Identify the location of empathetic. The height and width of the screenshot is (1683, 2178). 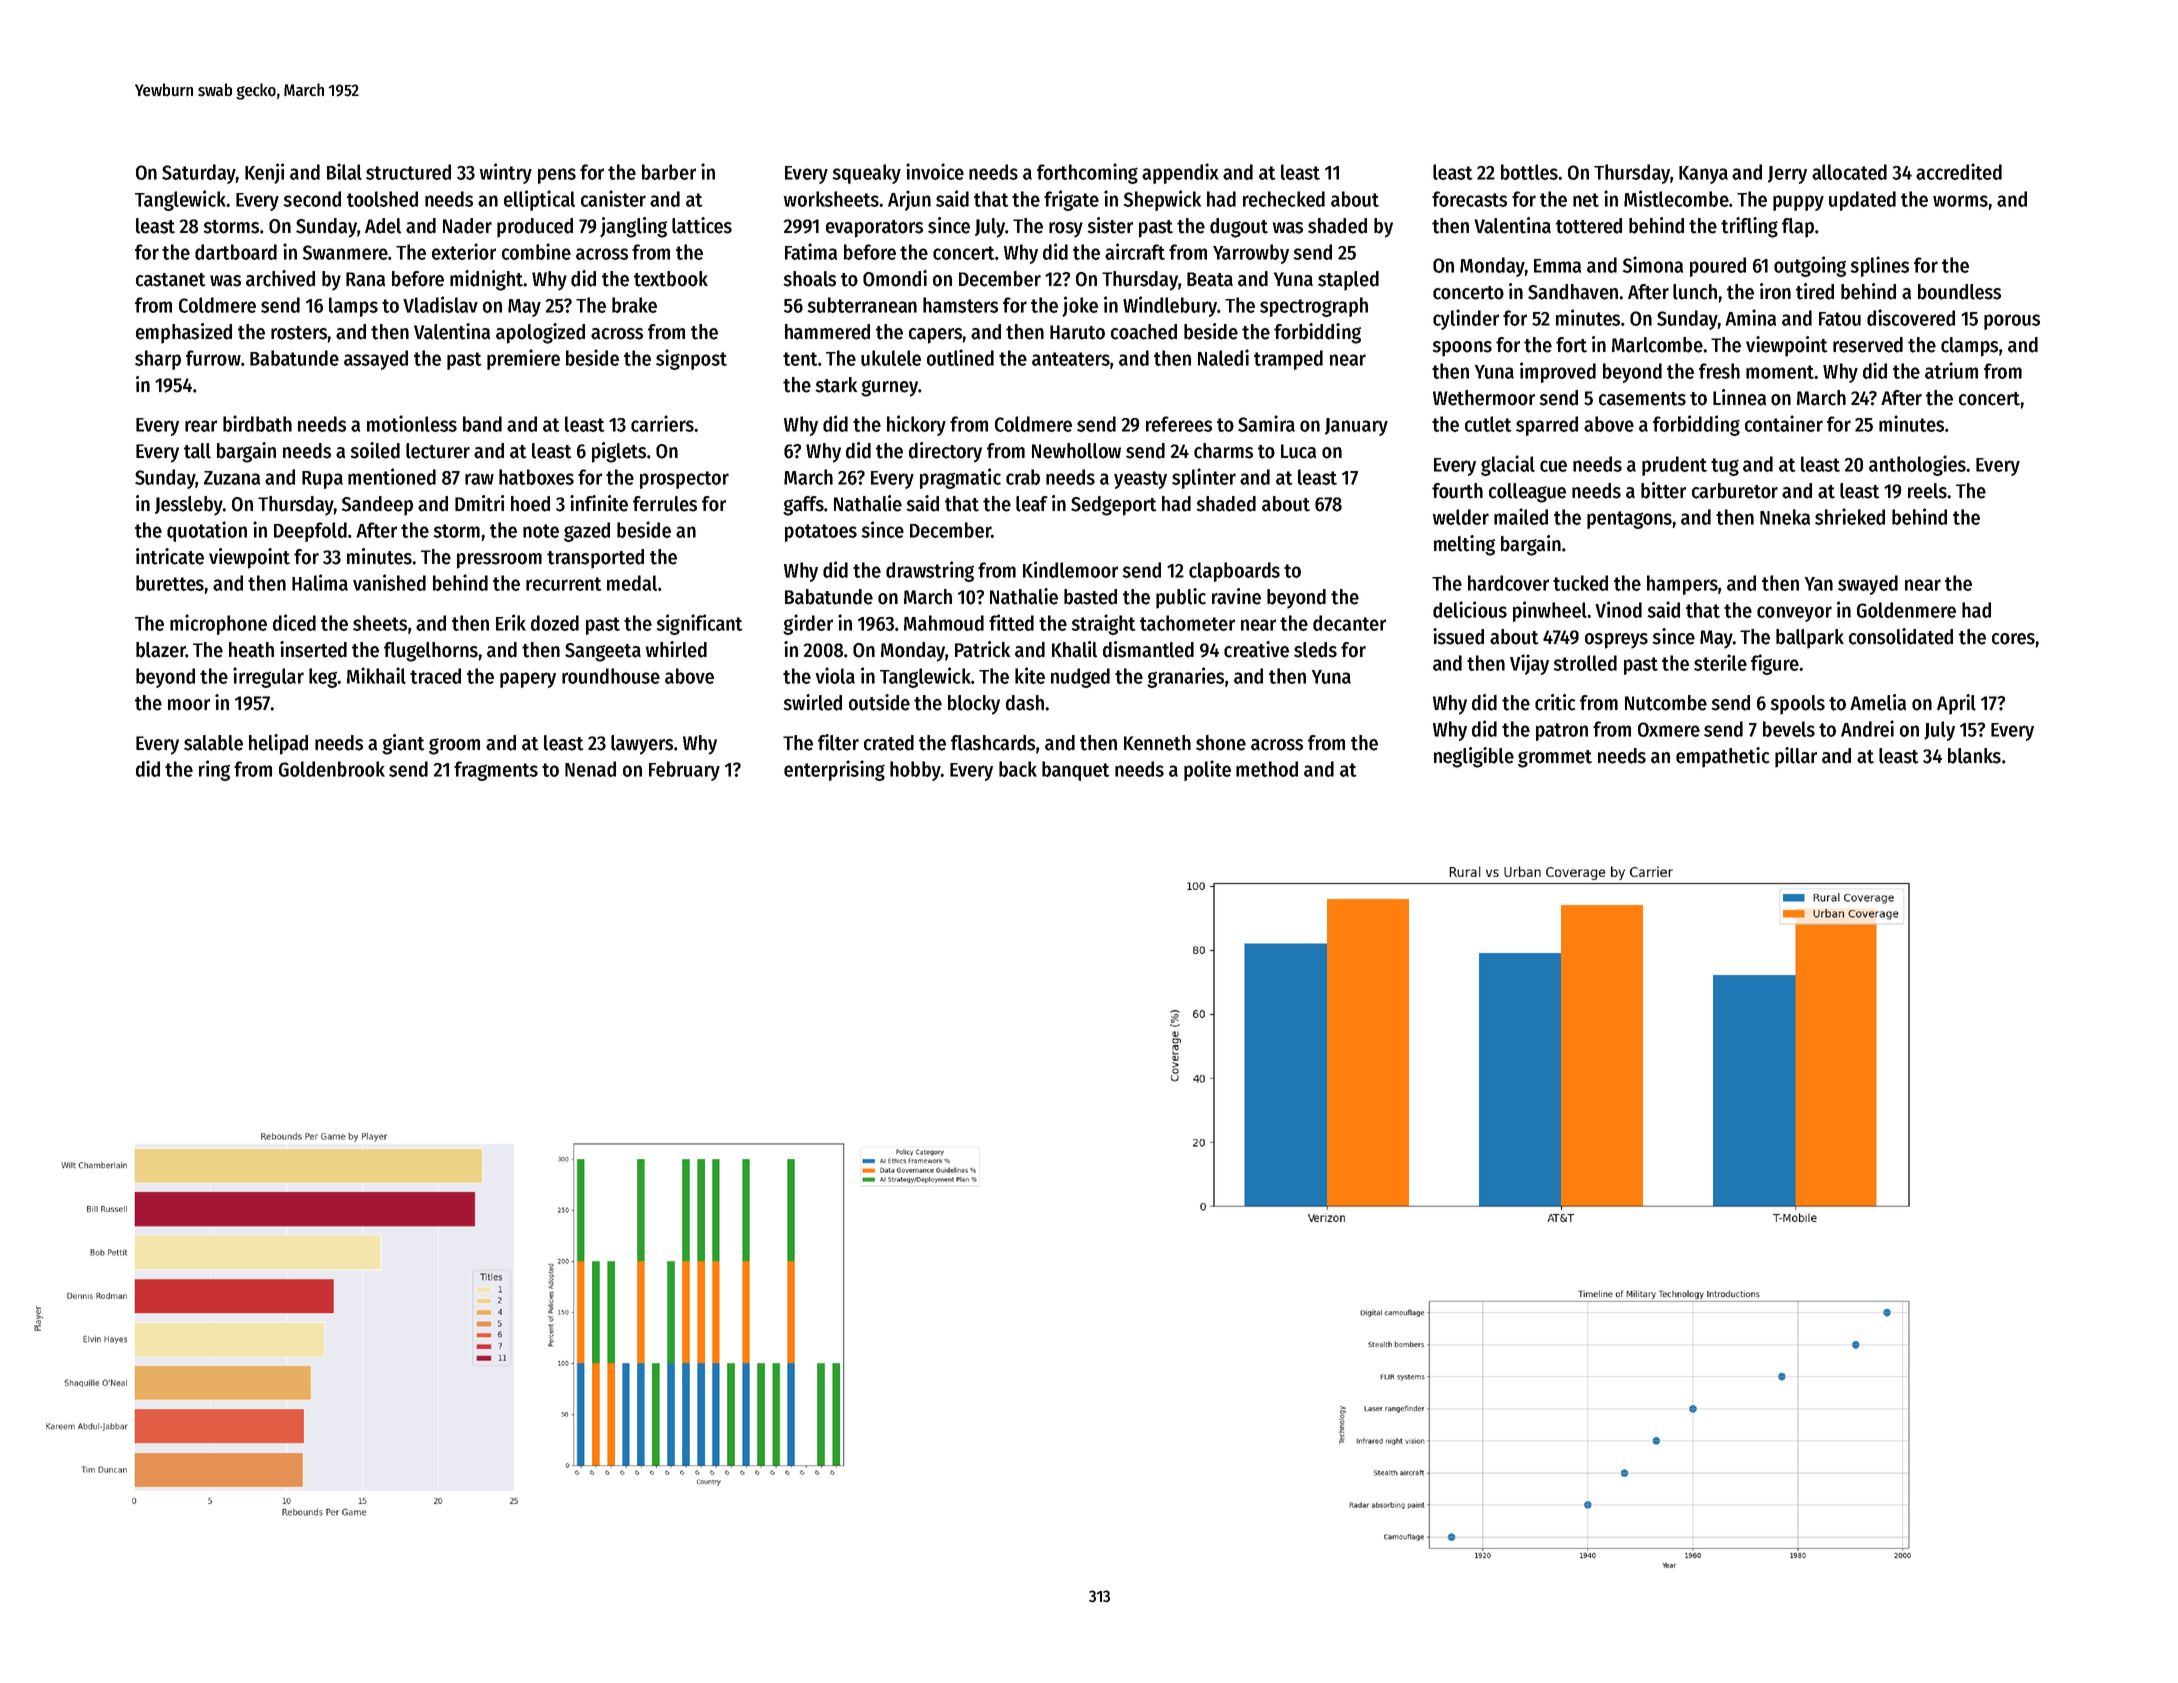
(1722, 757).
